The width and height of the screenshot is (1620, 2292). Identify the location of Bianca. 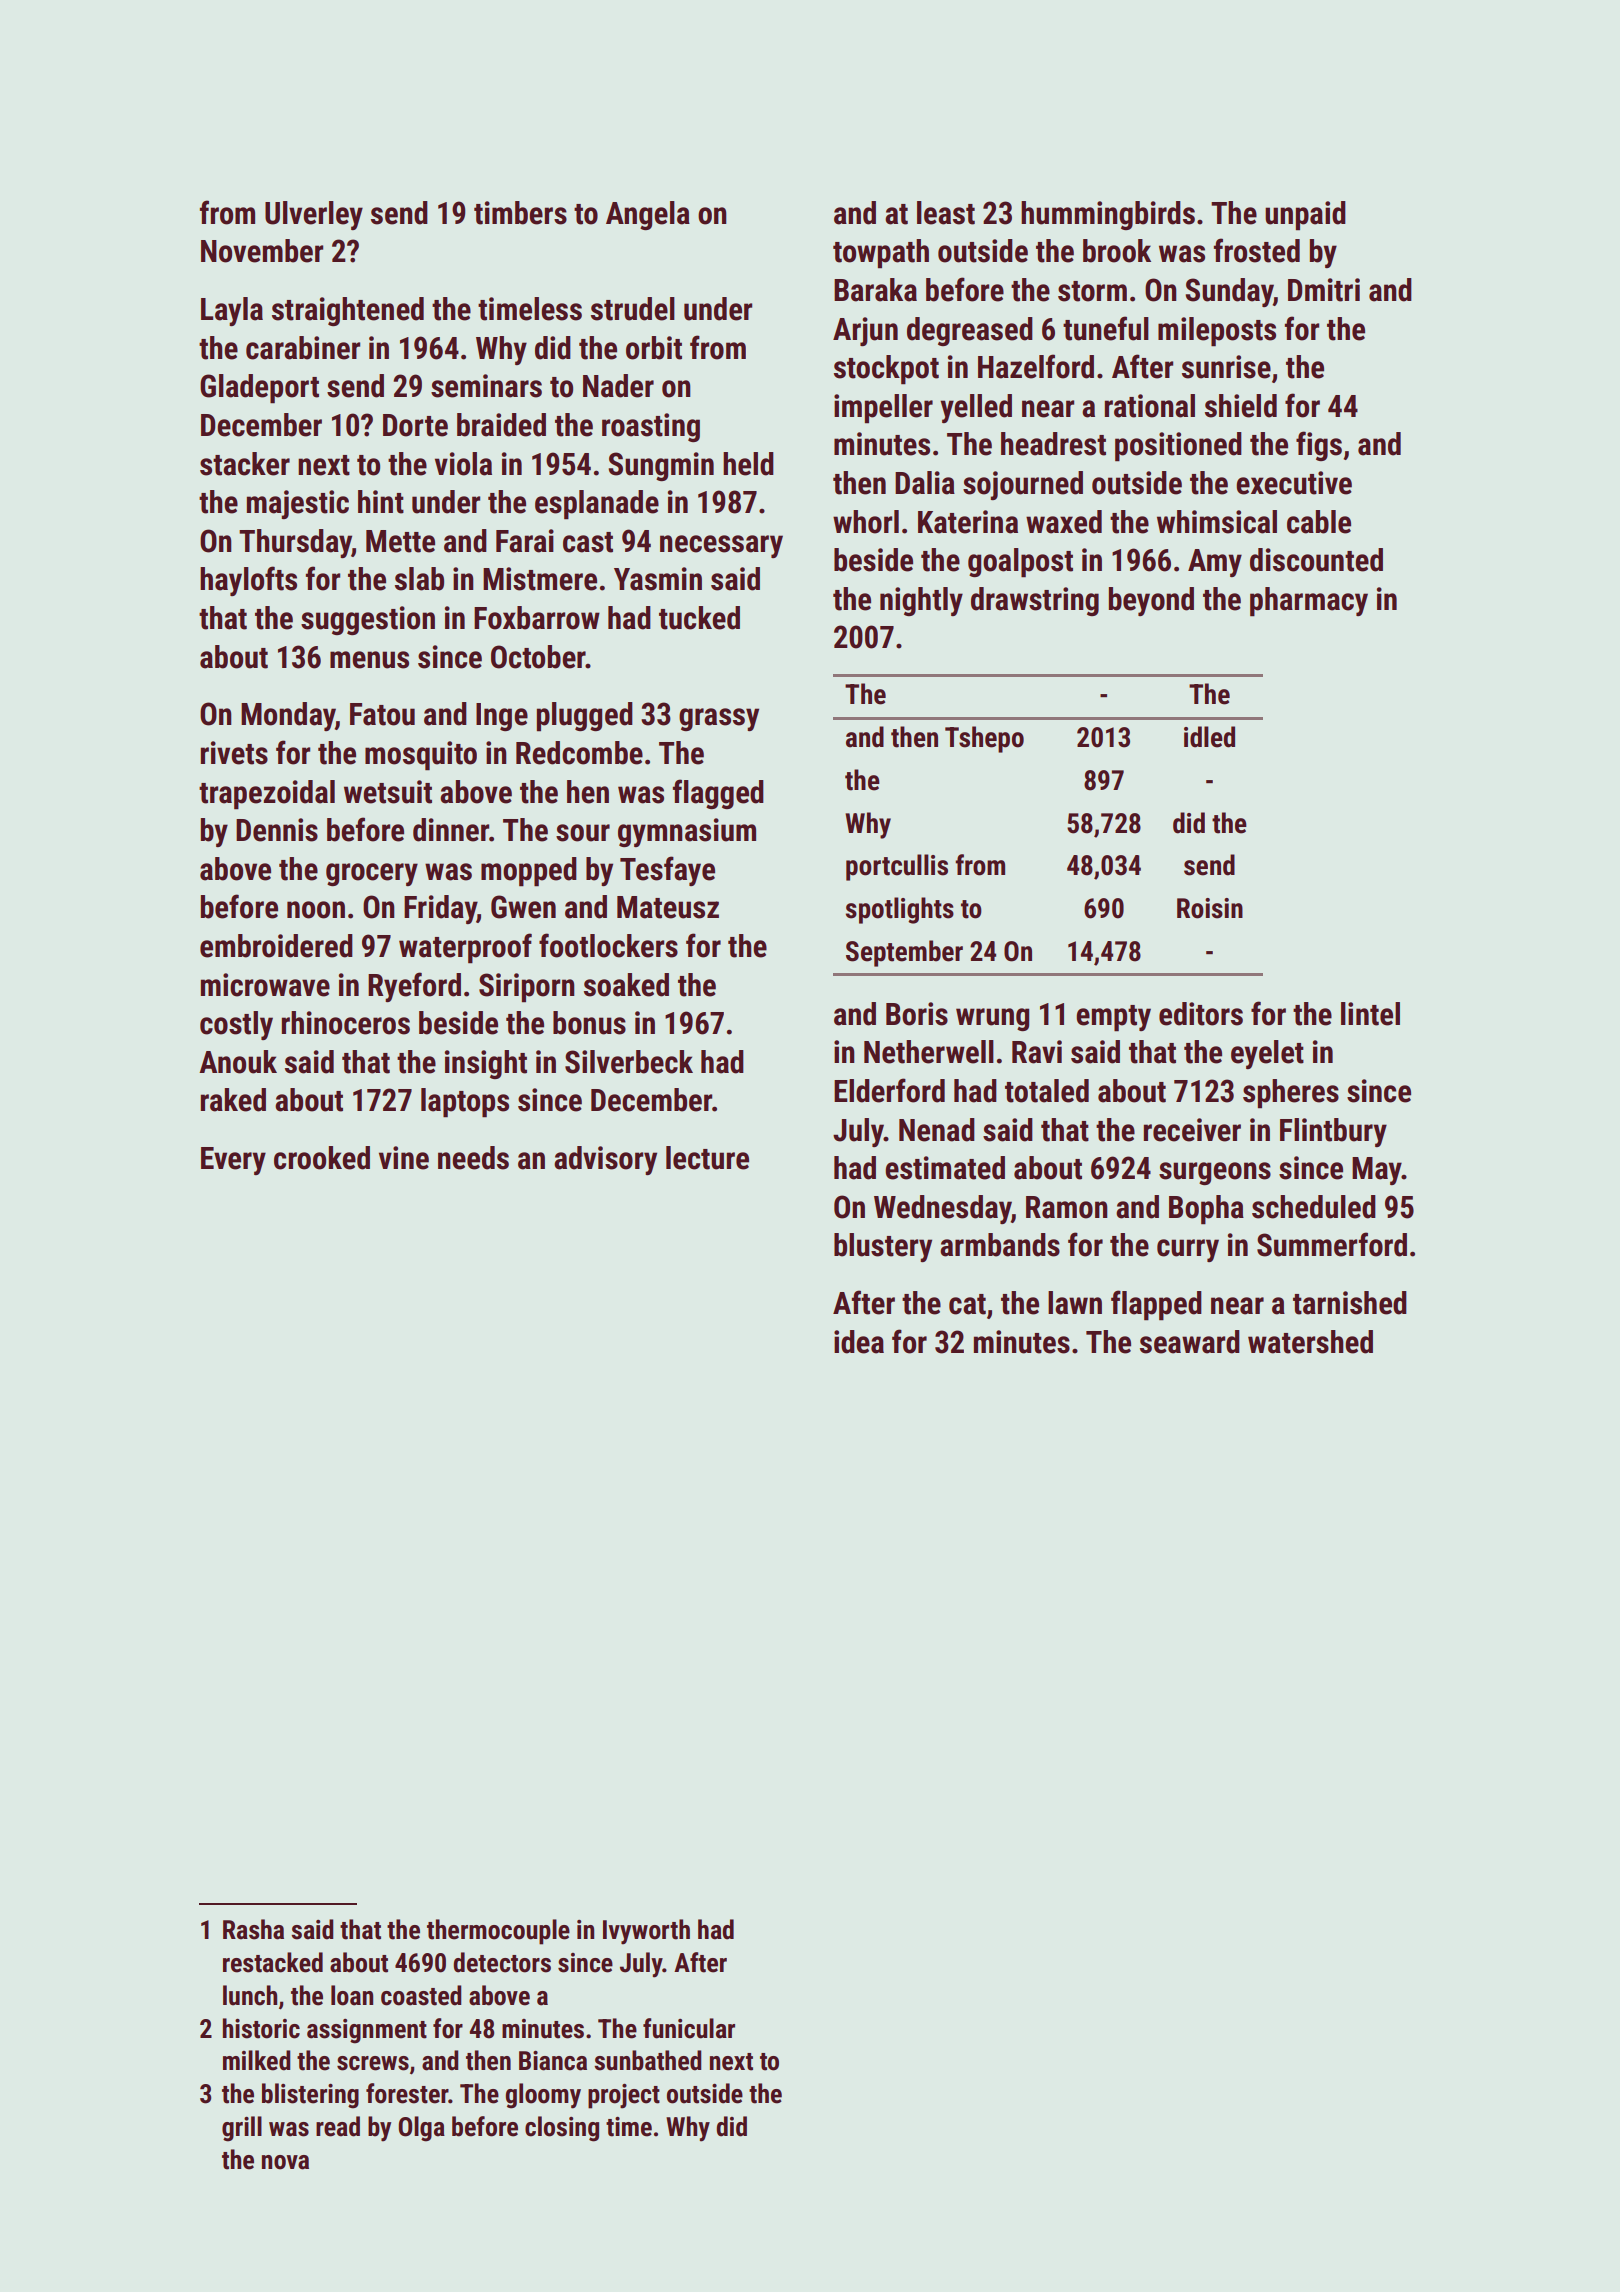
(553, 2061).
